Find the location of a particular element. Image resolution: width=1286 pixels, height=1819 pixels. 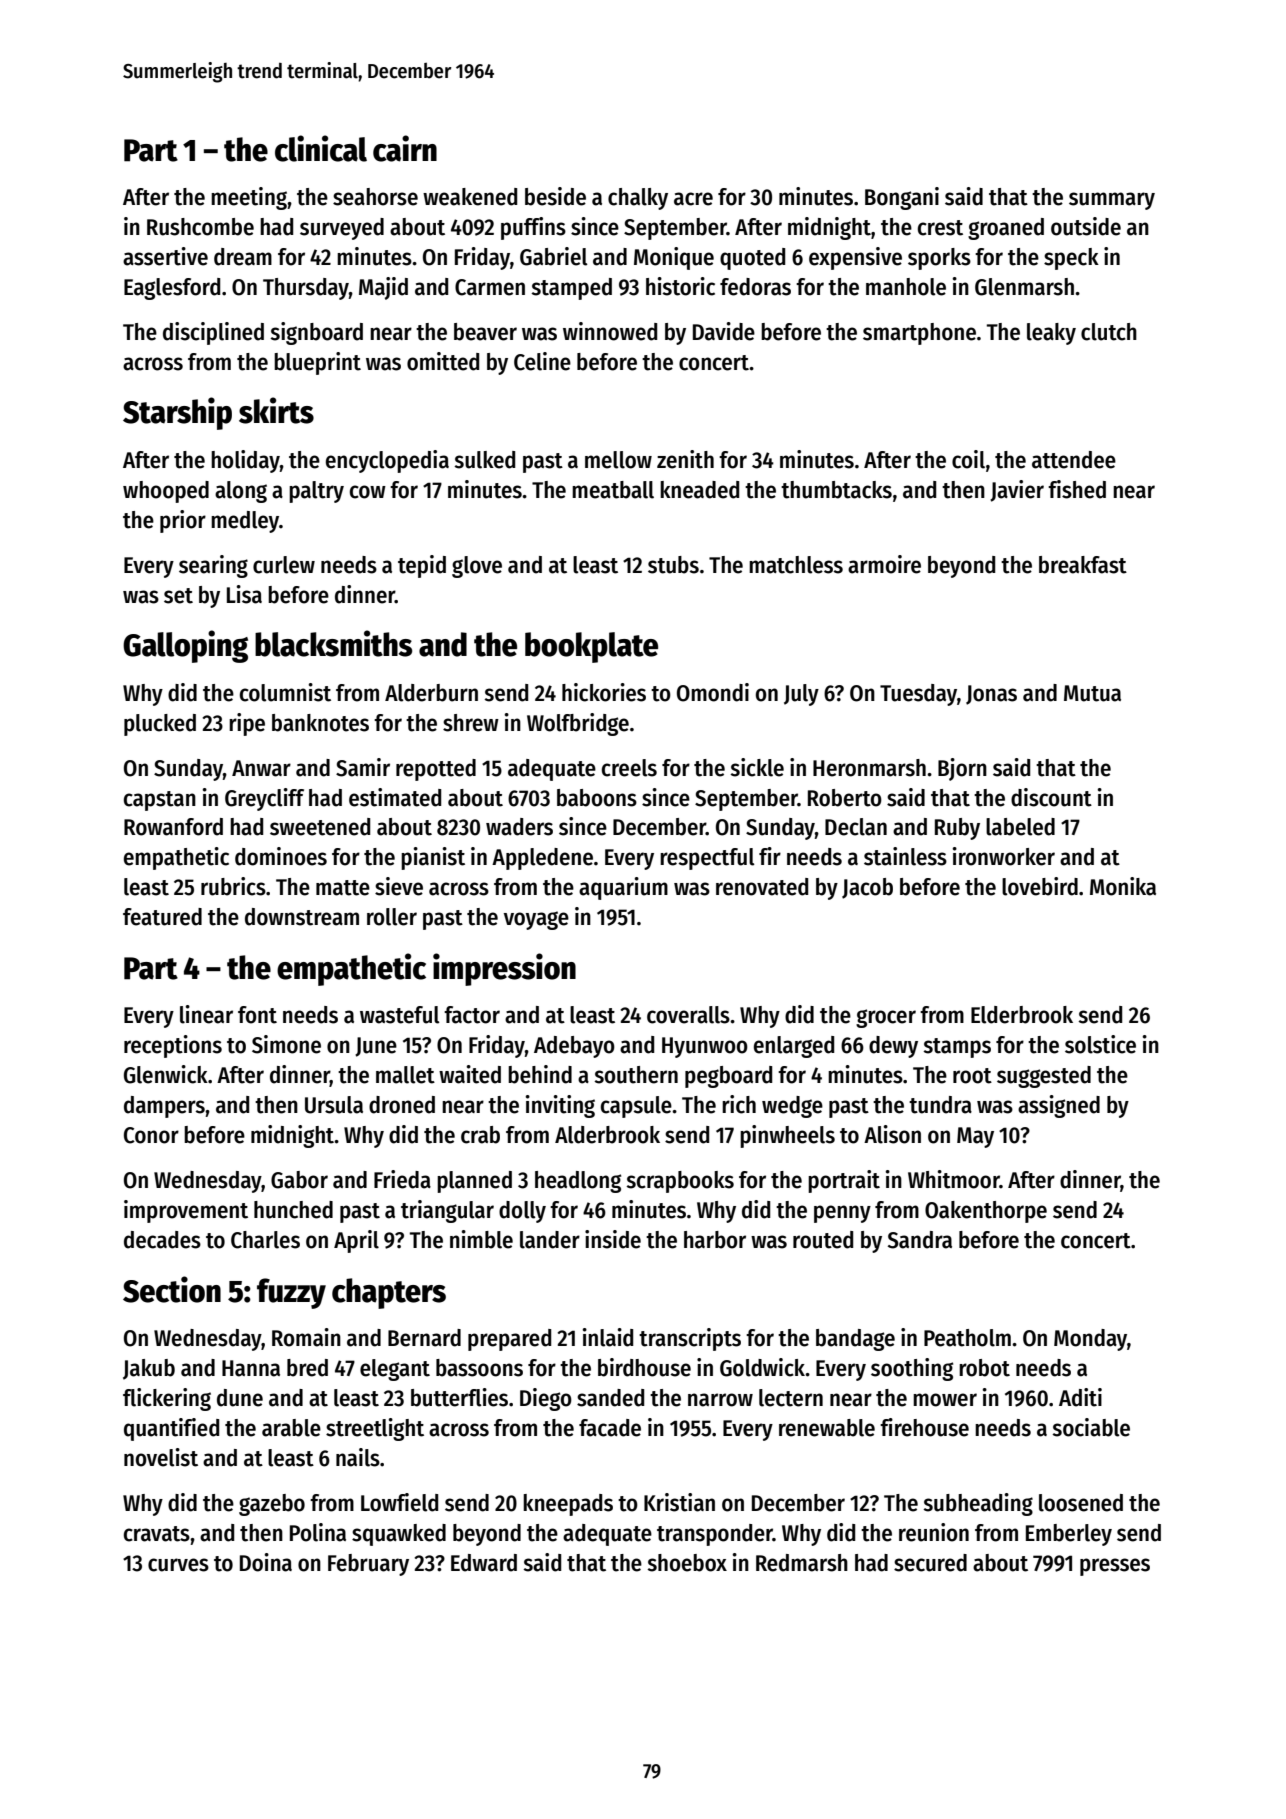

harbor is located at coordinates (715, 1240).
